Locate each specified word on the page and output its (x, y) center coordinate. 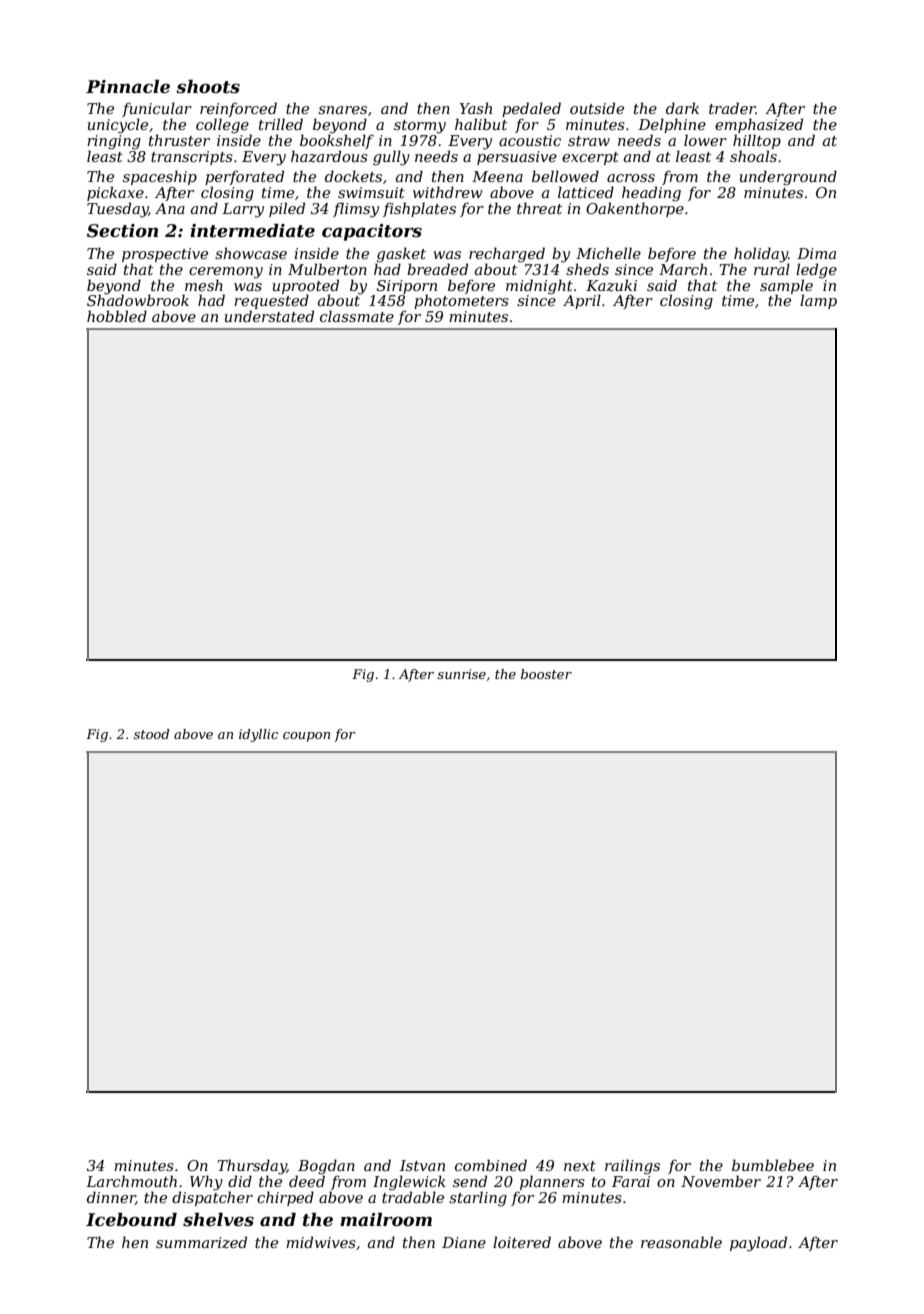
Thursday (252, 1167)
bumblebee (773, 1165)
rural (772, 269)
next (580, 1166)
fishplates (419, 209)
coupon (306, 737)
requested (271, 301)
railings (632, 1167)
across (631, 178)
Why (206, 1183)
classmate (357, 316)
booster (546, 674)
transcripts (192, 158)
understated (269, 316)
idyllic (258, 735)
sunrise (461, 674)
